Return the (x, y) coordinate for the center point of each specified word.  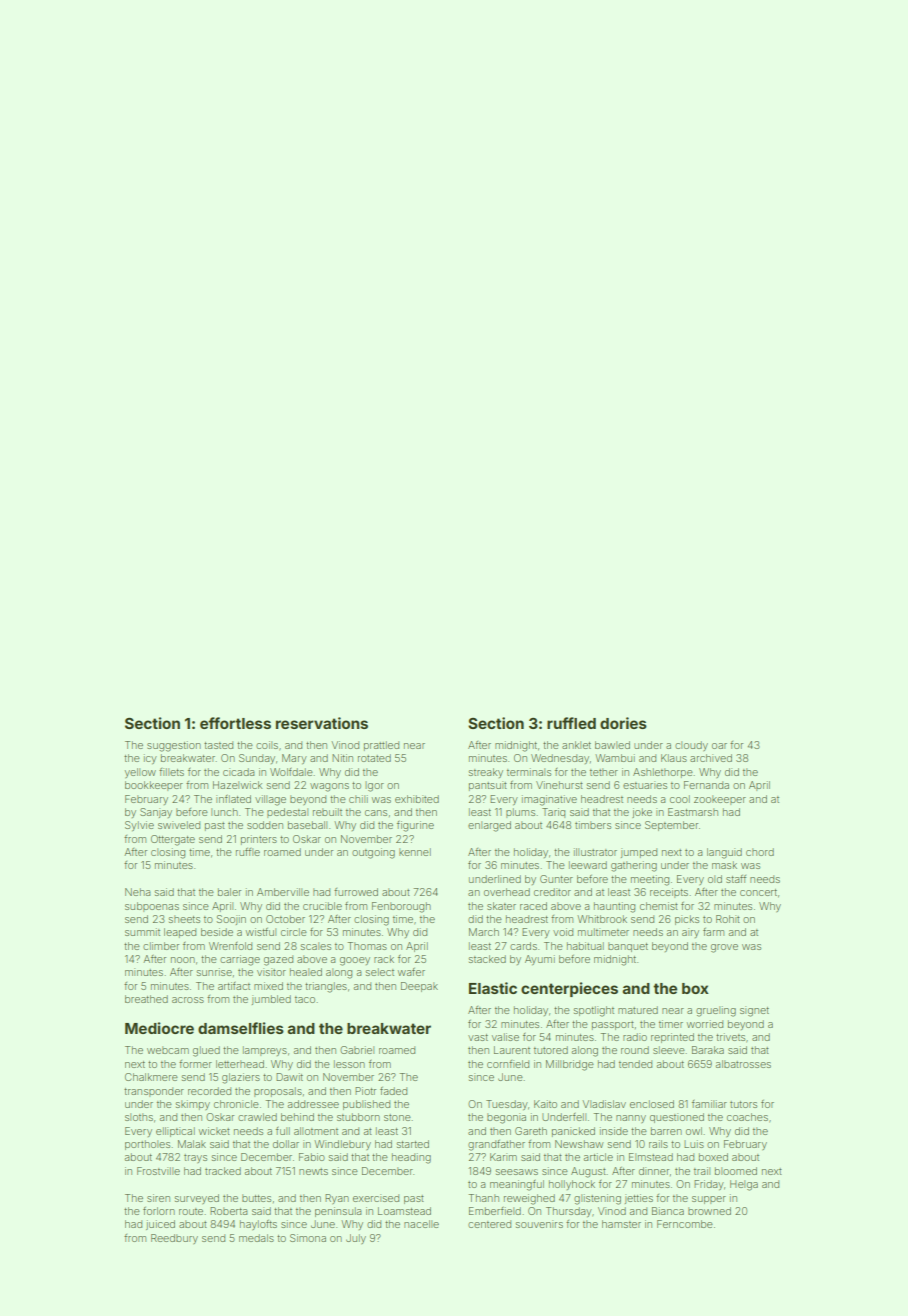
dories (623, 723)
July (356, 1239)
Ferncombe (685, 1224)
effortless (235, 723)
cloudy (691, 746)
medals (256, 1238)
